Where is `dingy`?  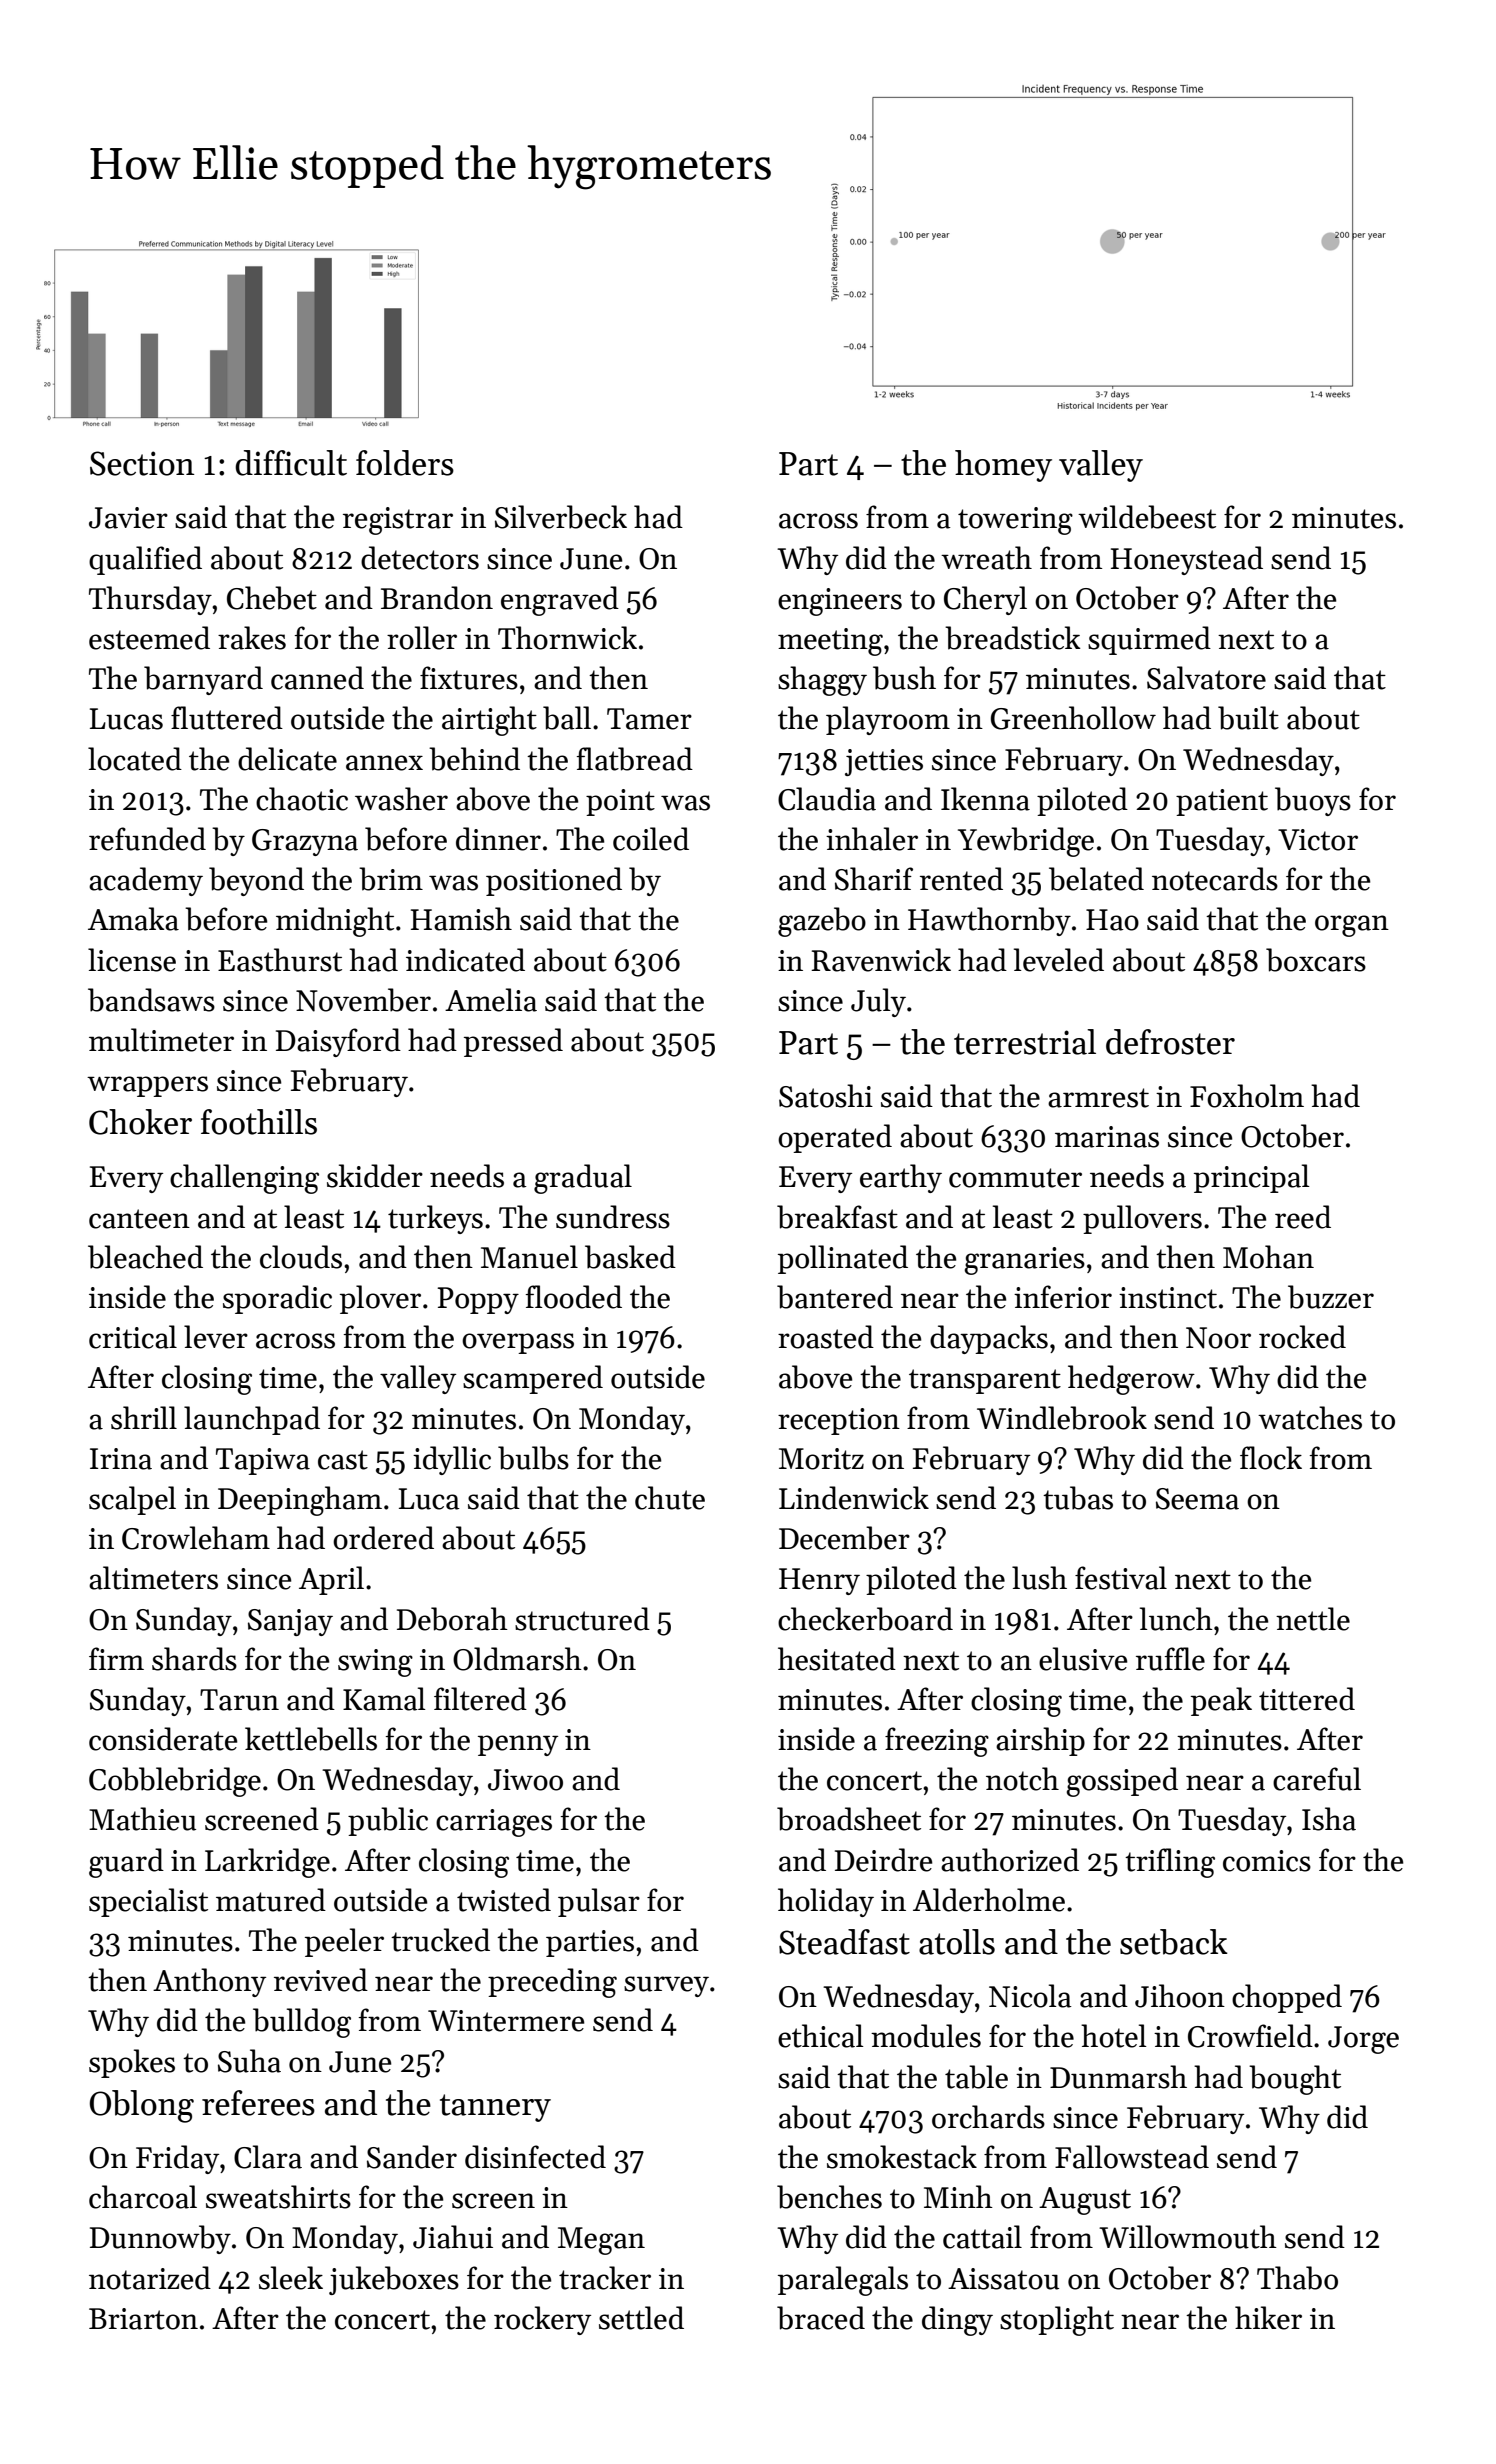 dingy is located at coordinates (957, 2321).
